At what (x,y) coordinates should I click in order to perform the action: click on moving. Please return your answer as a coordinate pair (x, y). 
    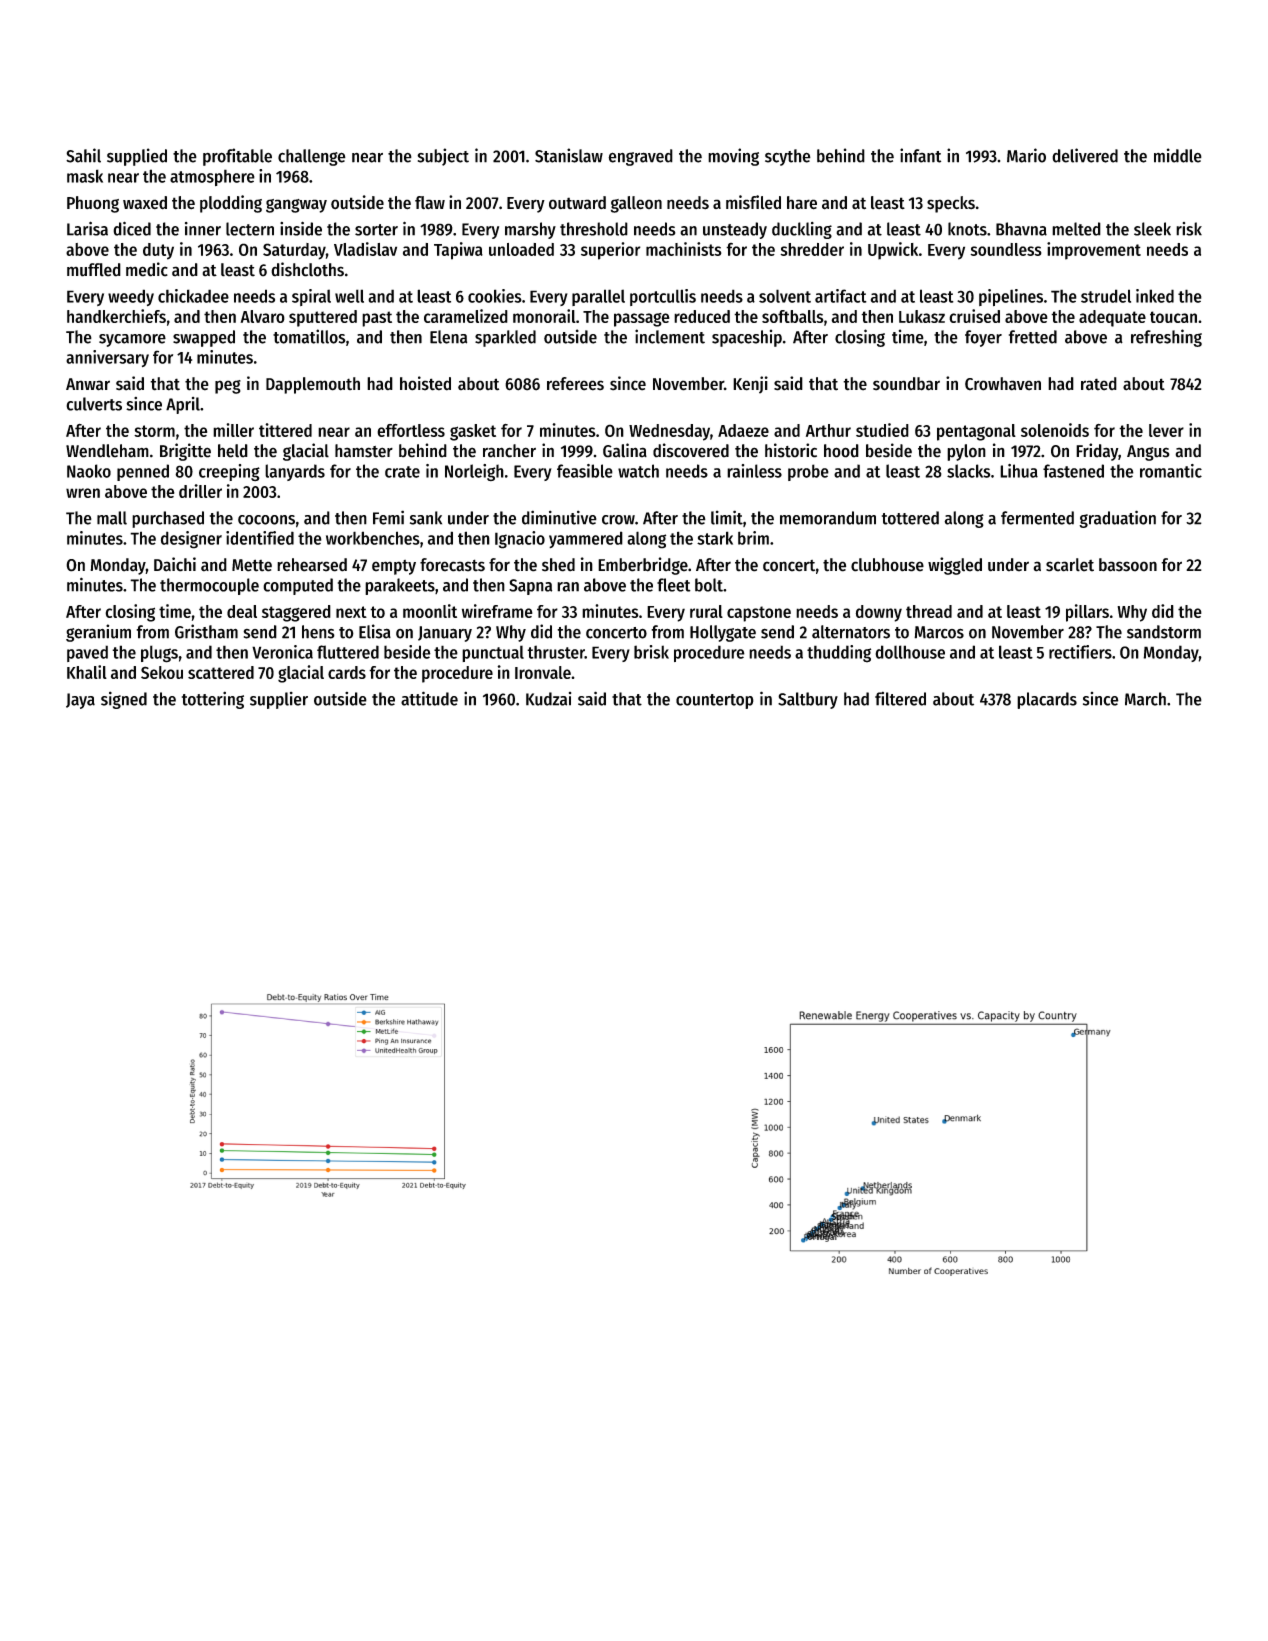
    Looking at the image, I should click on (733, 157).
